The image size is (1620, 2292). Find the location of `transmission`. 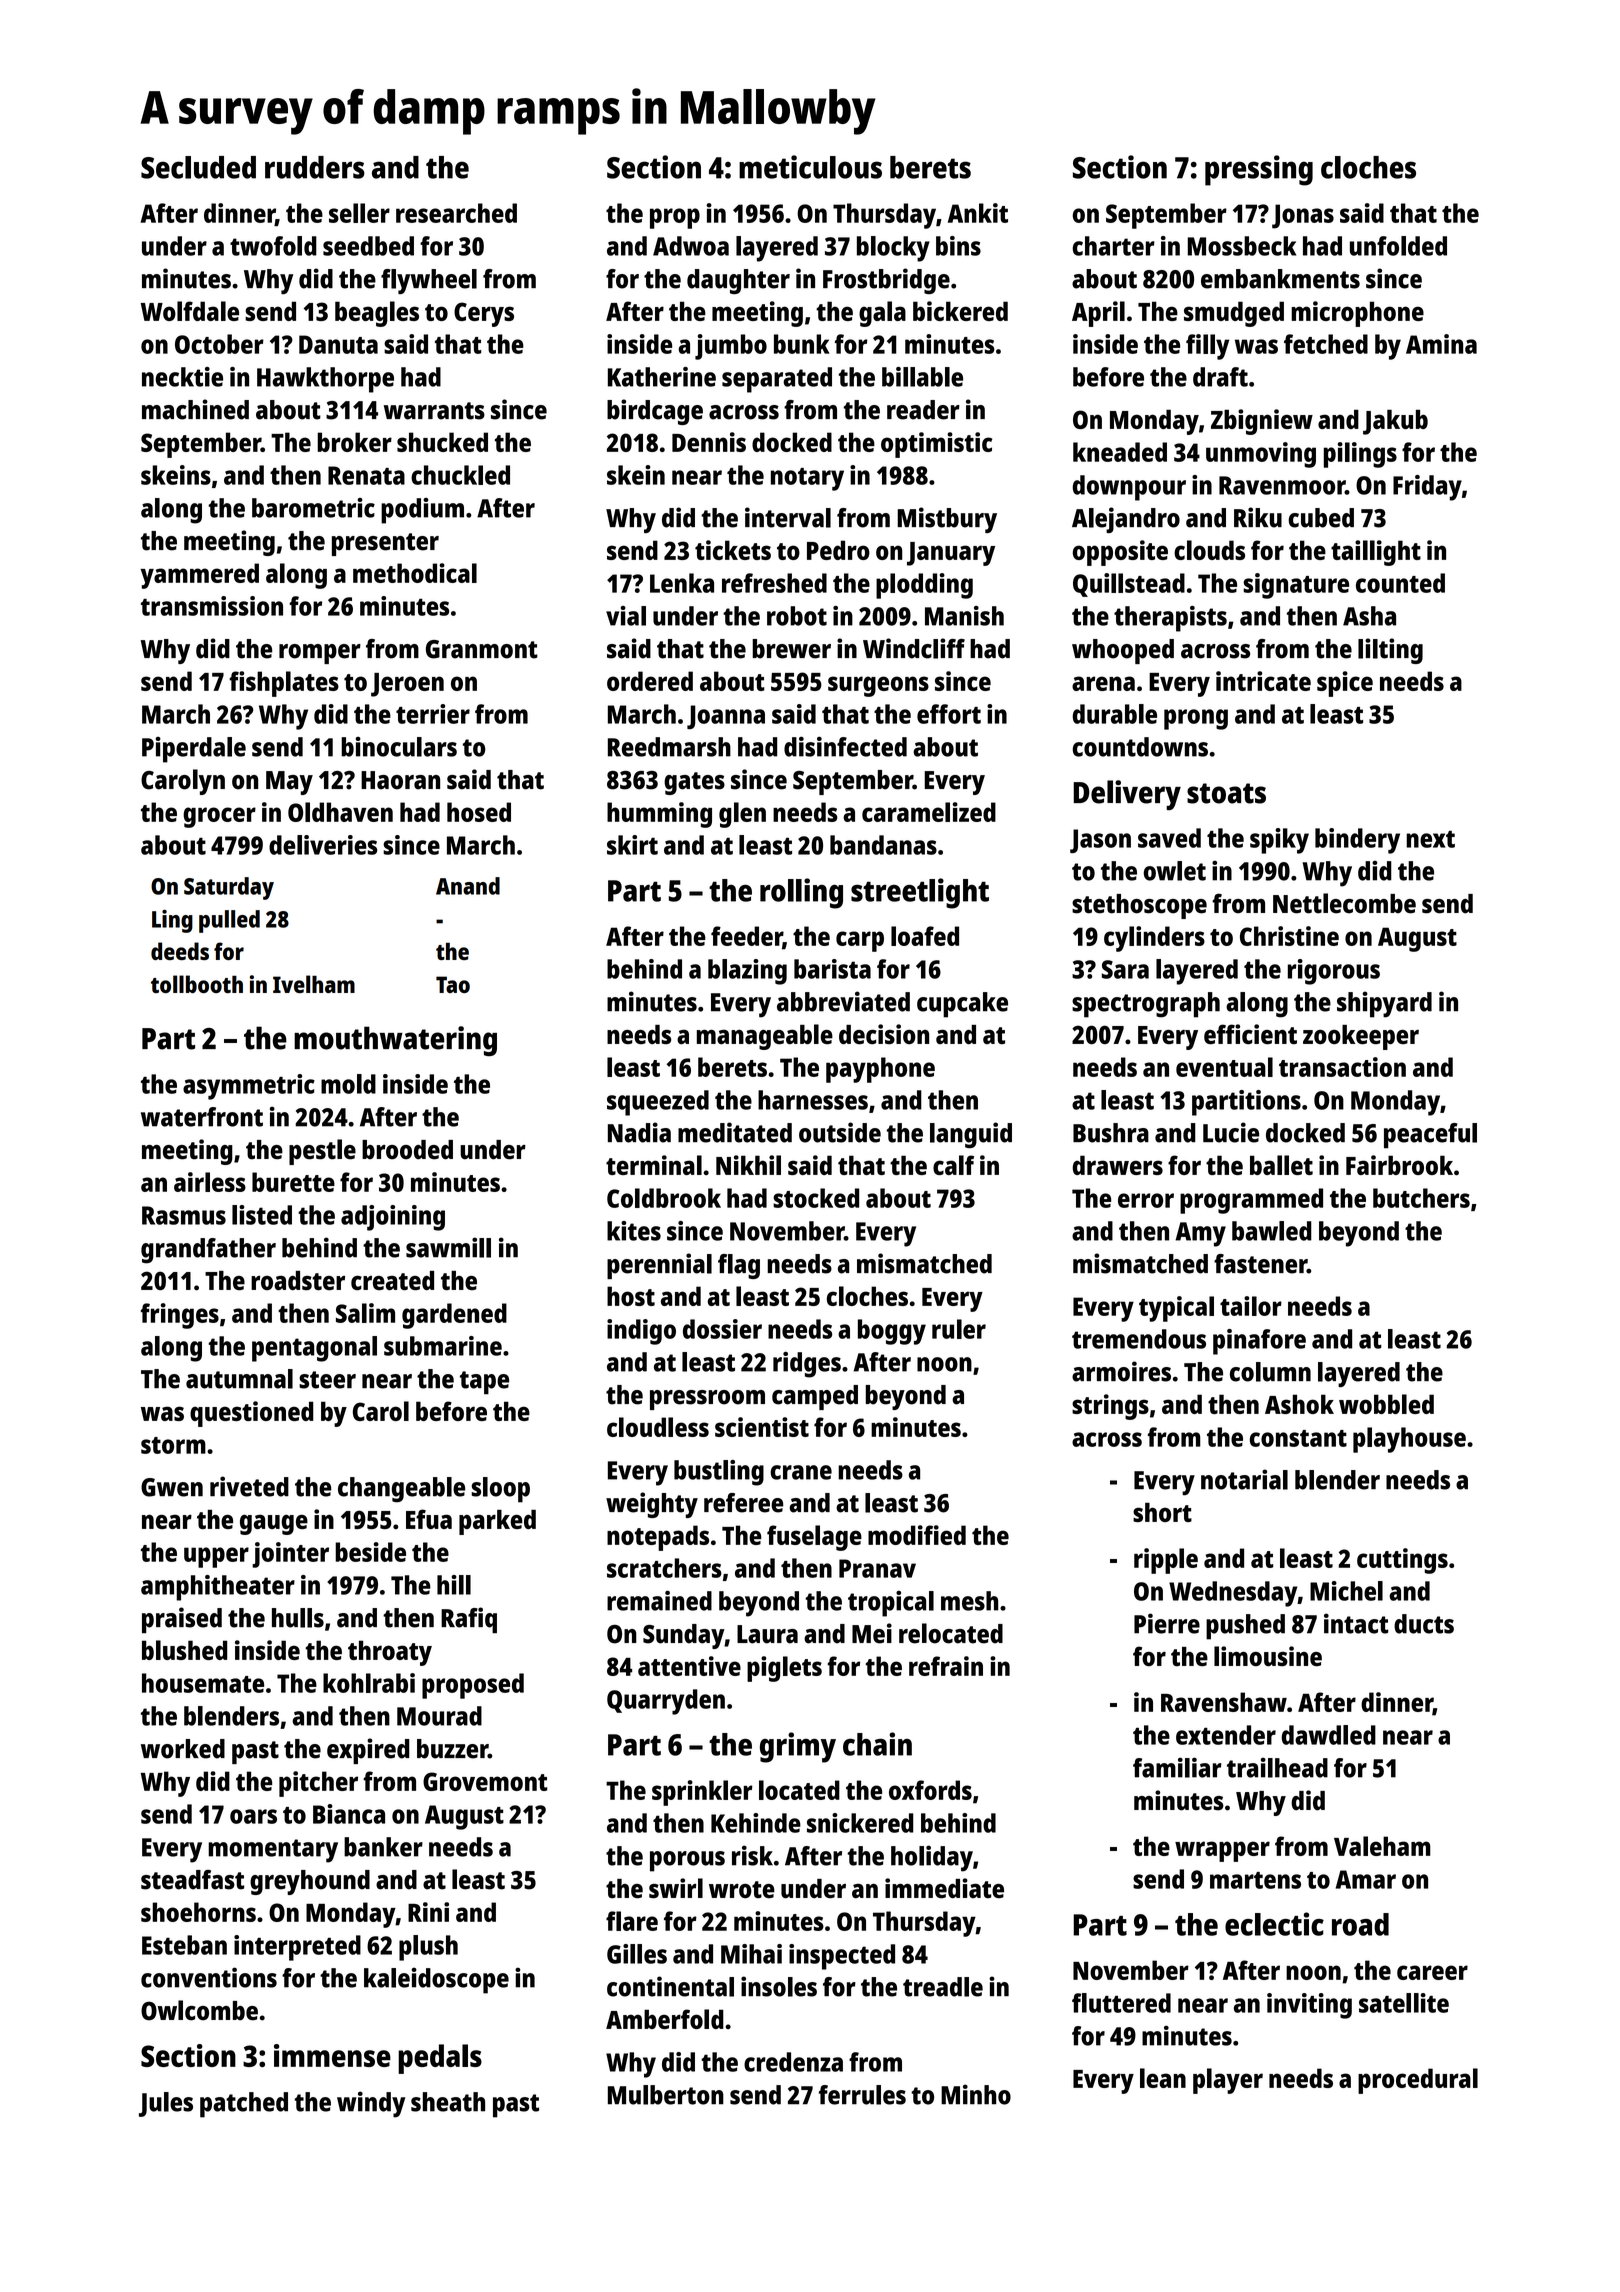

transmission is located at coordinates (212, 606).
